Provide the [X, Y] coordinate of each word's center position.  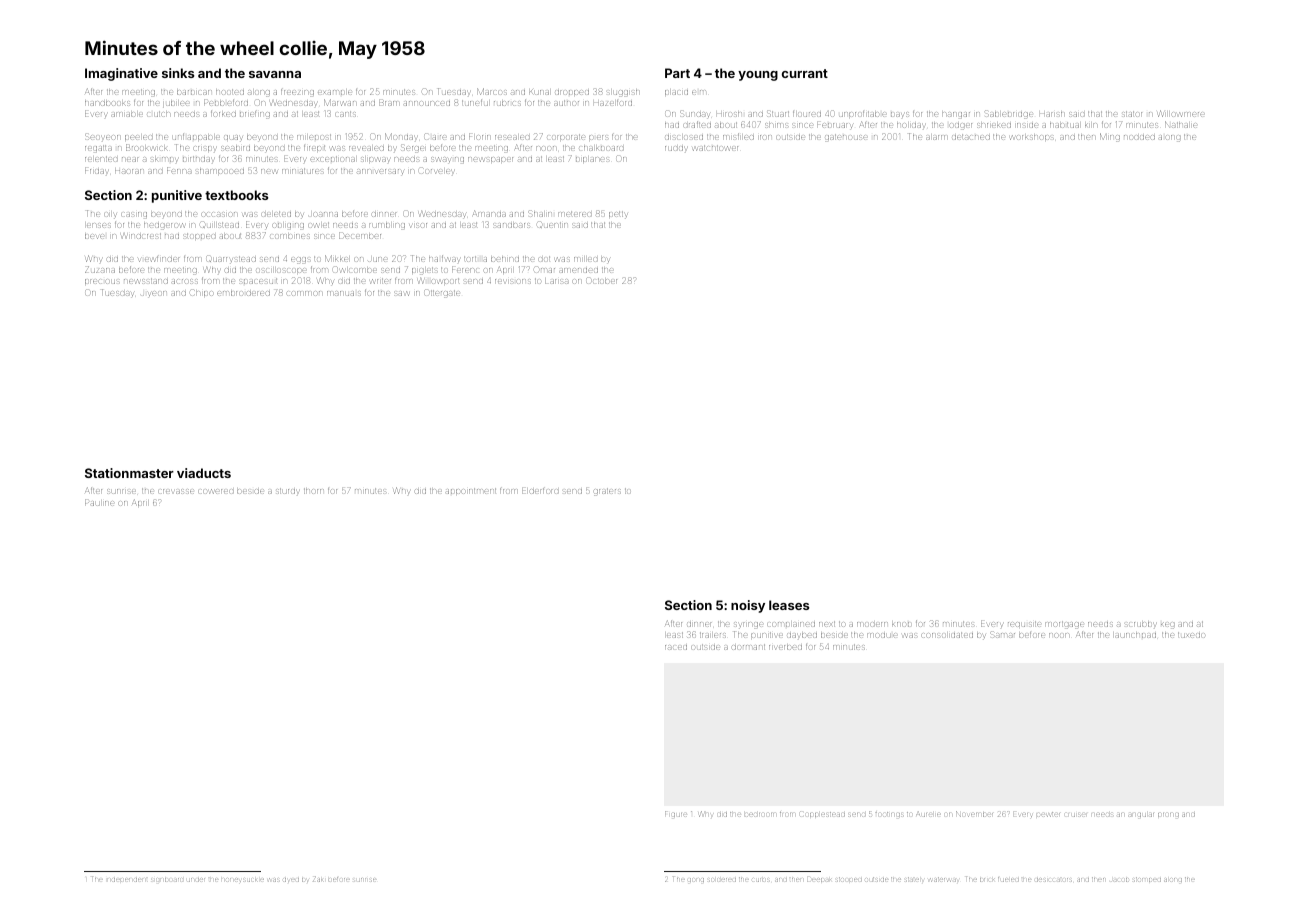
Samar [1003, 634]
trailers [713, 635]
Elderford [540, 491]
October [602, 280]
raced [676, 647]
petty [618, 215]
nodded [1139, 137]
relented [101, 159]
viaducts [204, 473]
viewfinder [159, 259]
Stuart [778, 114]
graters [607, 492]
